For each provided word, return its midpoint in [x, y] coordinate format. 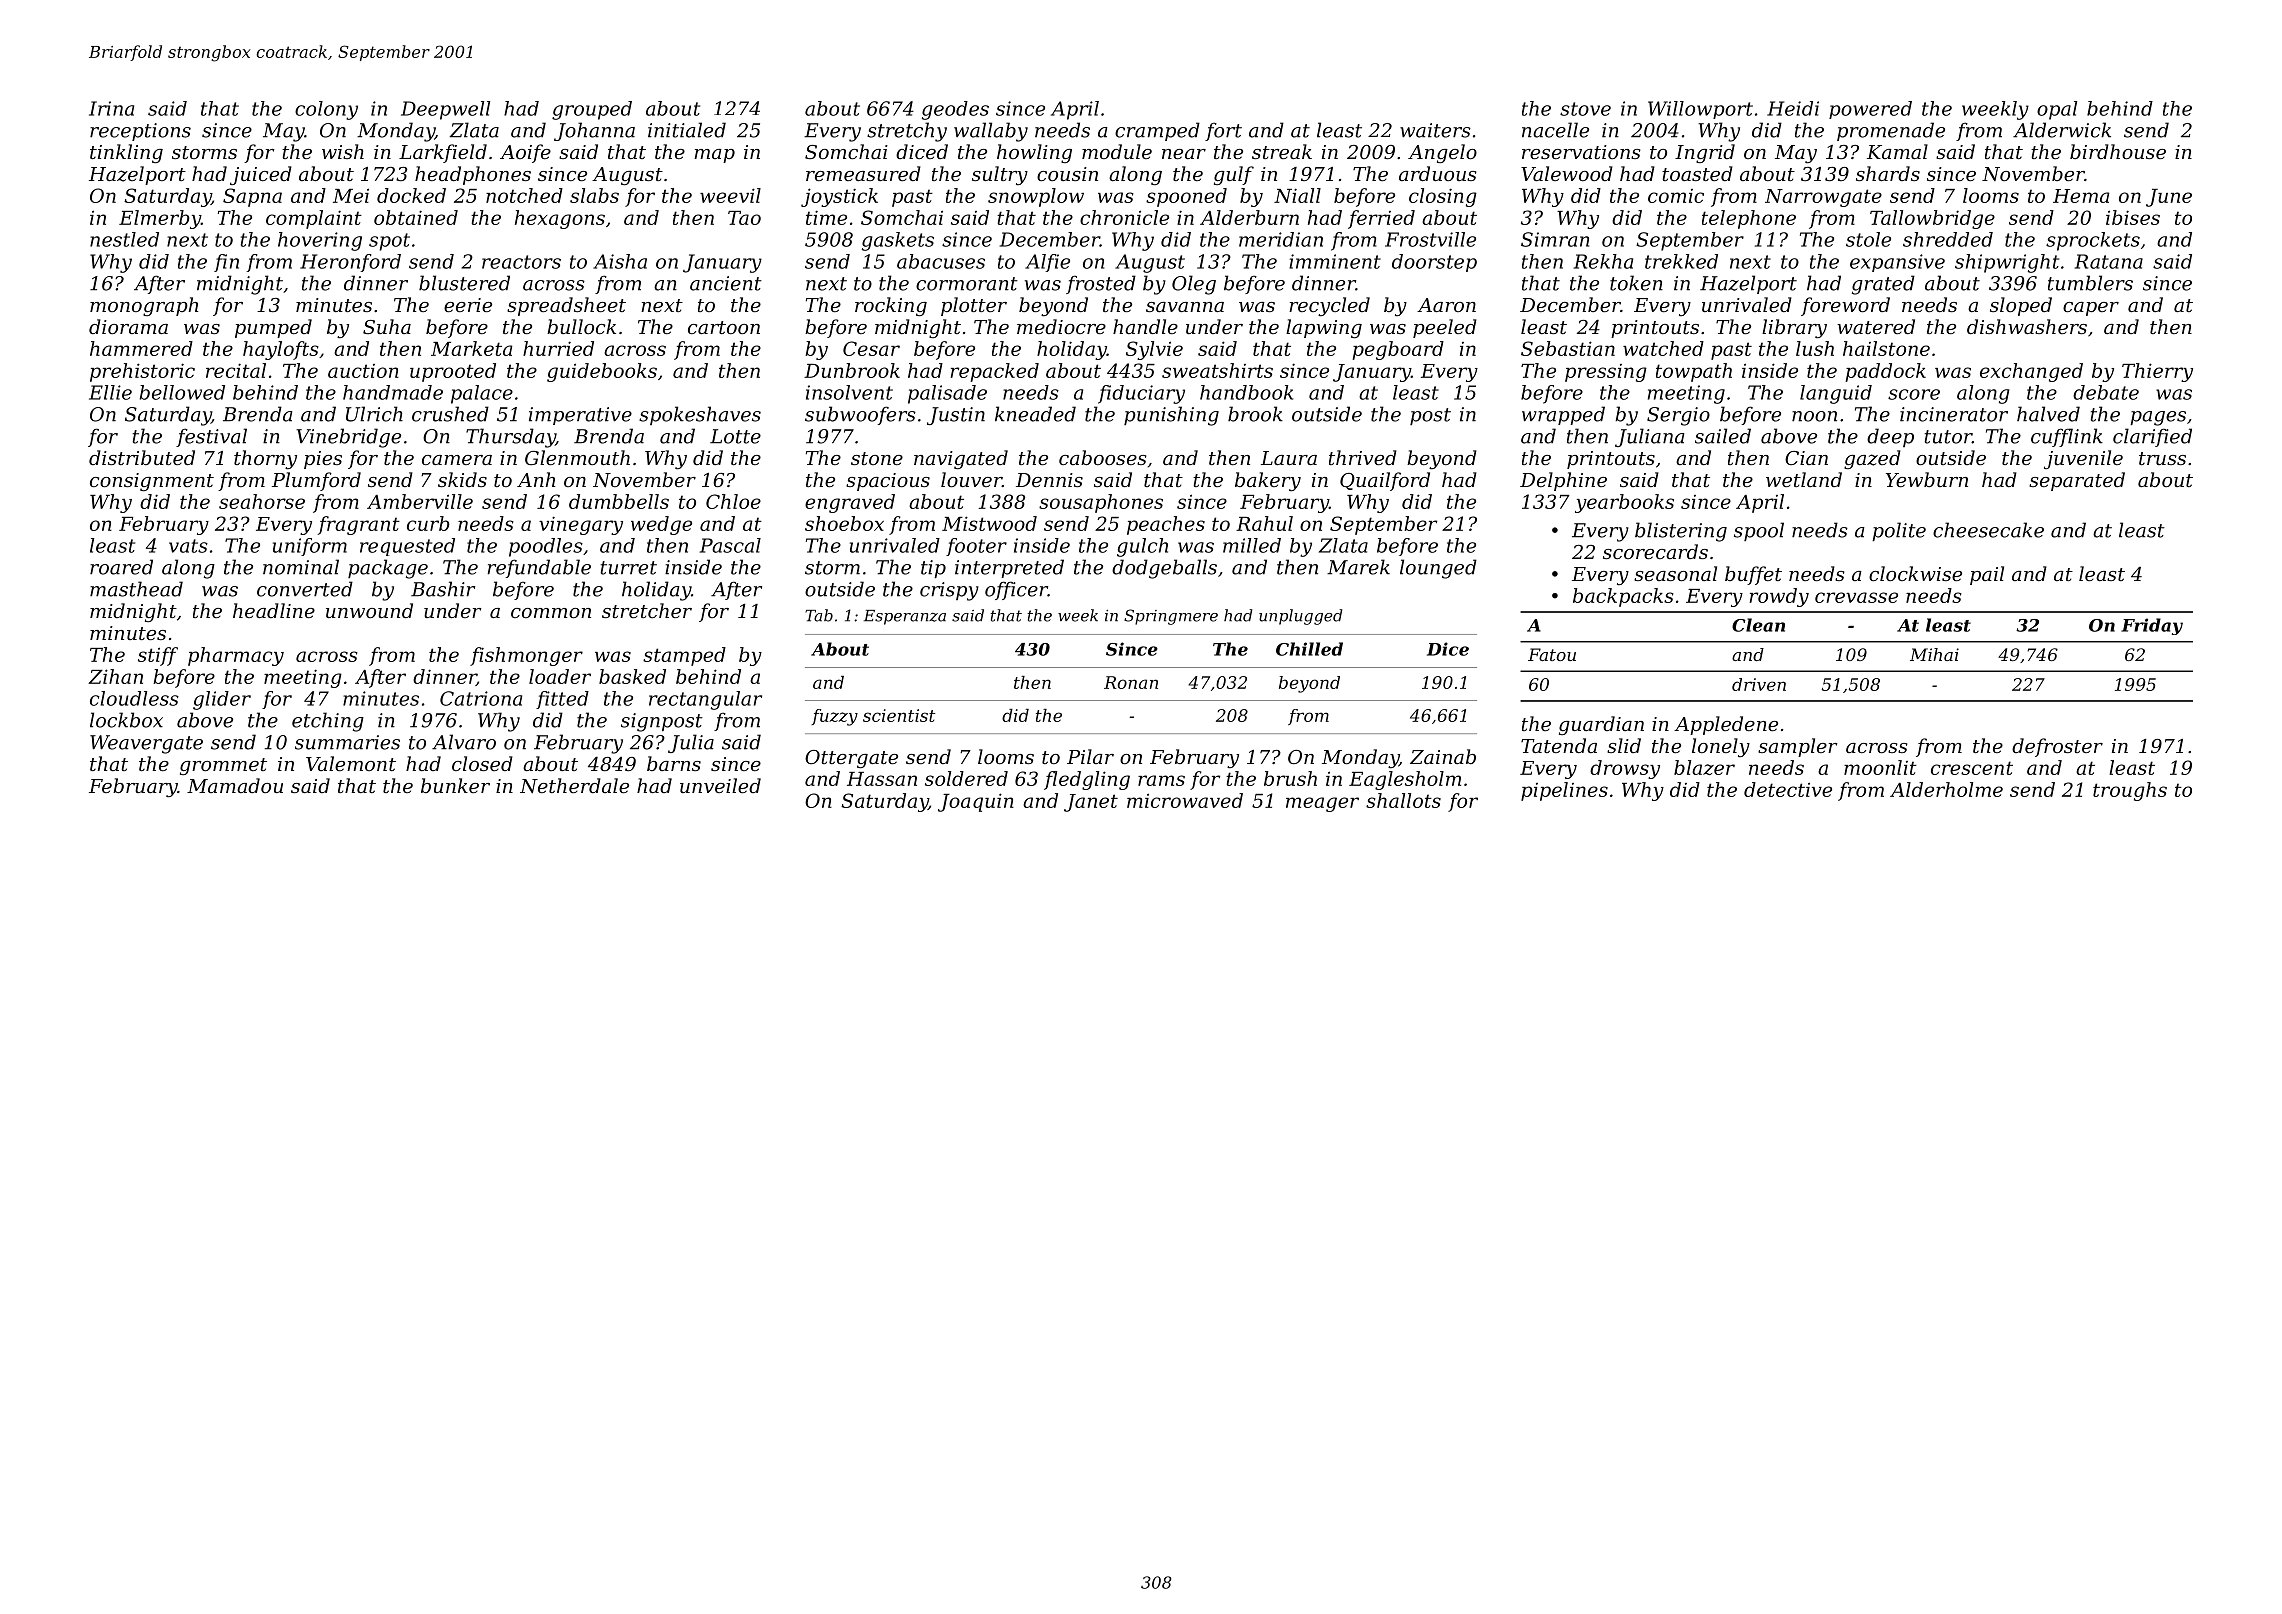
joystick [839, 197]
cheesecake [1988, 530]
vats [188, 546]
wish [343, 151]
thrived [1363, 457]
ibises [2133, 217]
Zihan [115, 676]
